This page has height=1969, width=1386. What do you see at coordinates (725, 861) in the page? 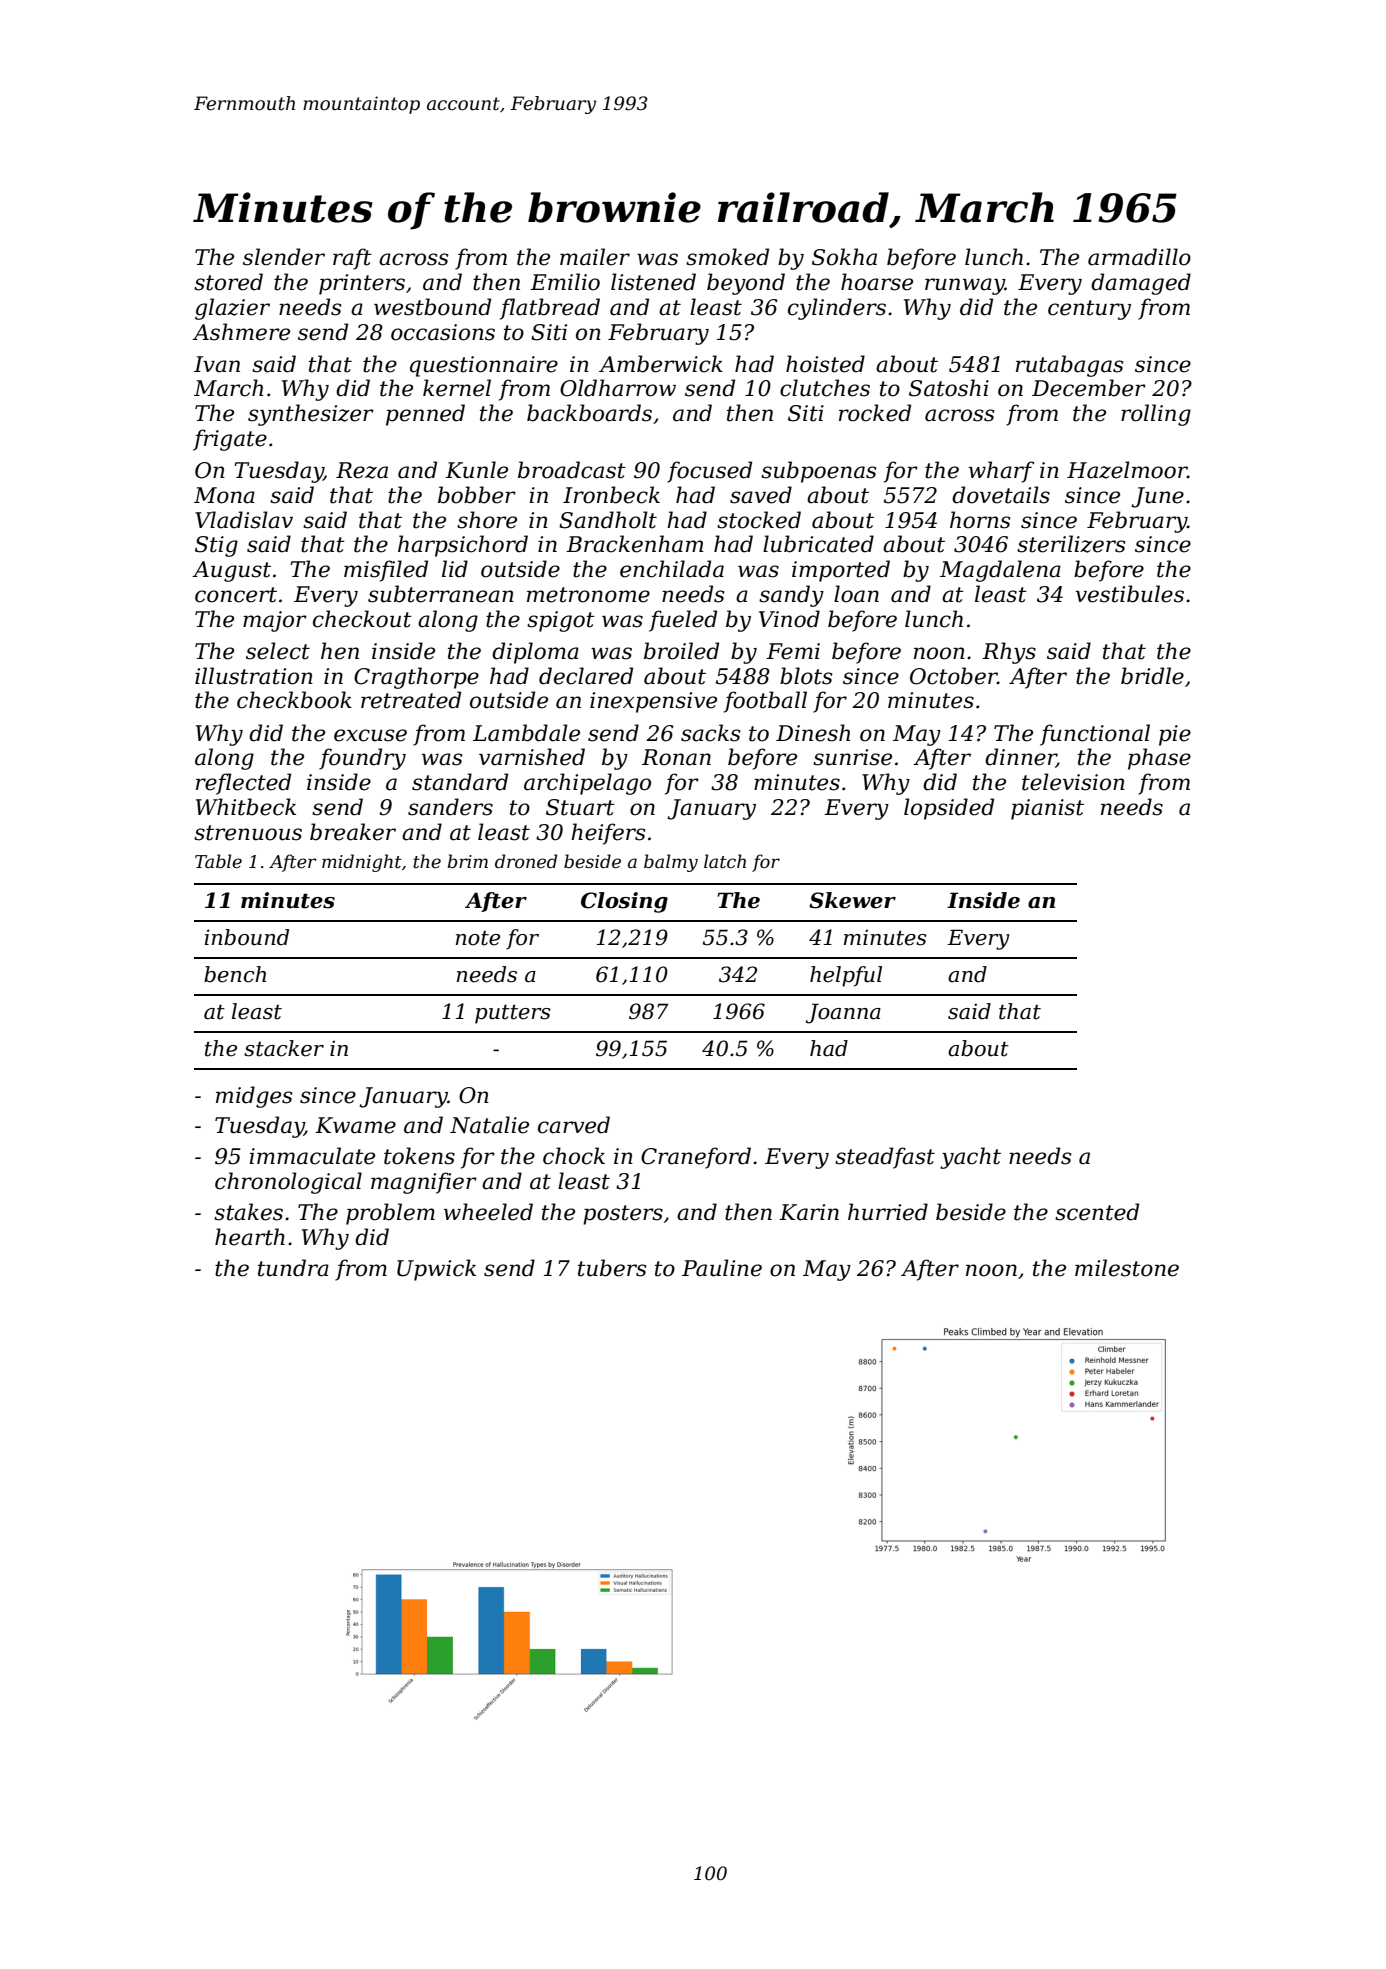
I see `latch` at bounding box center [725, 861].
